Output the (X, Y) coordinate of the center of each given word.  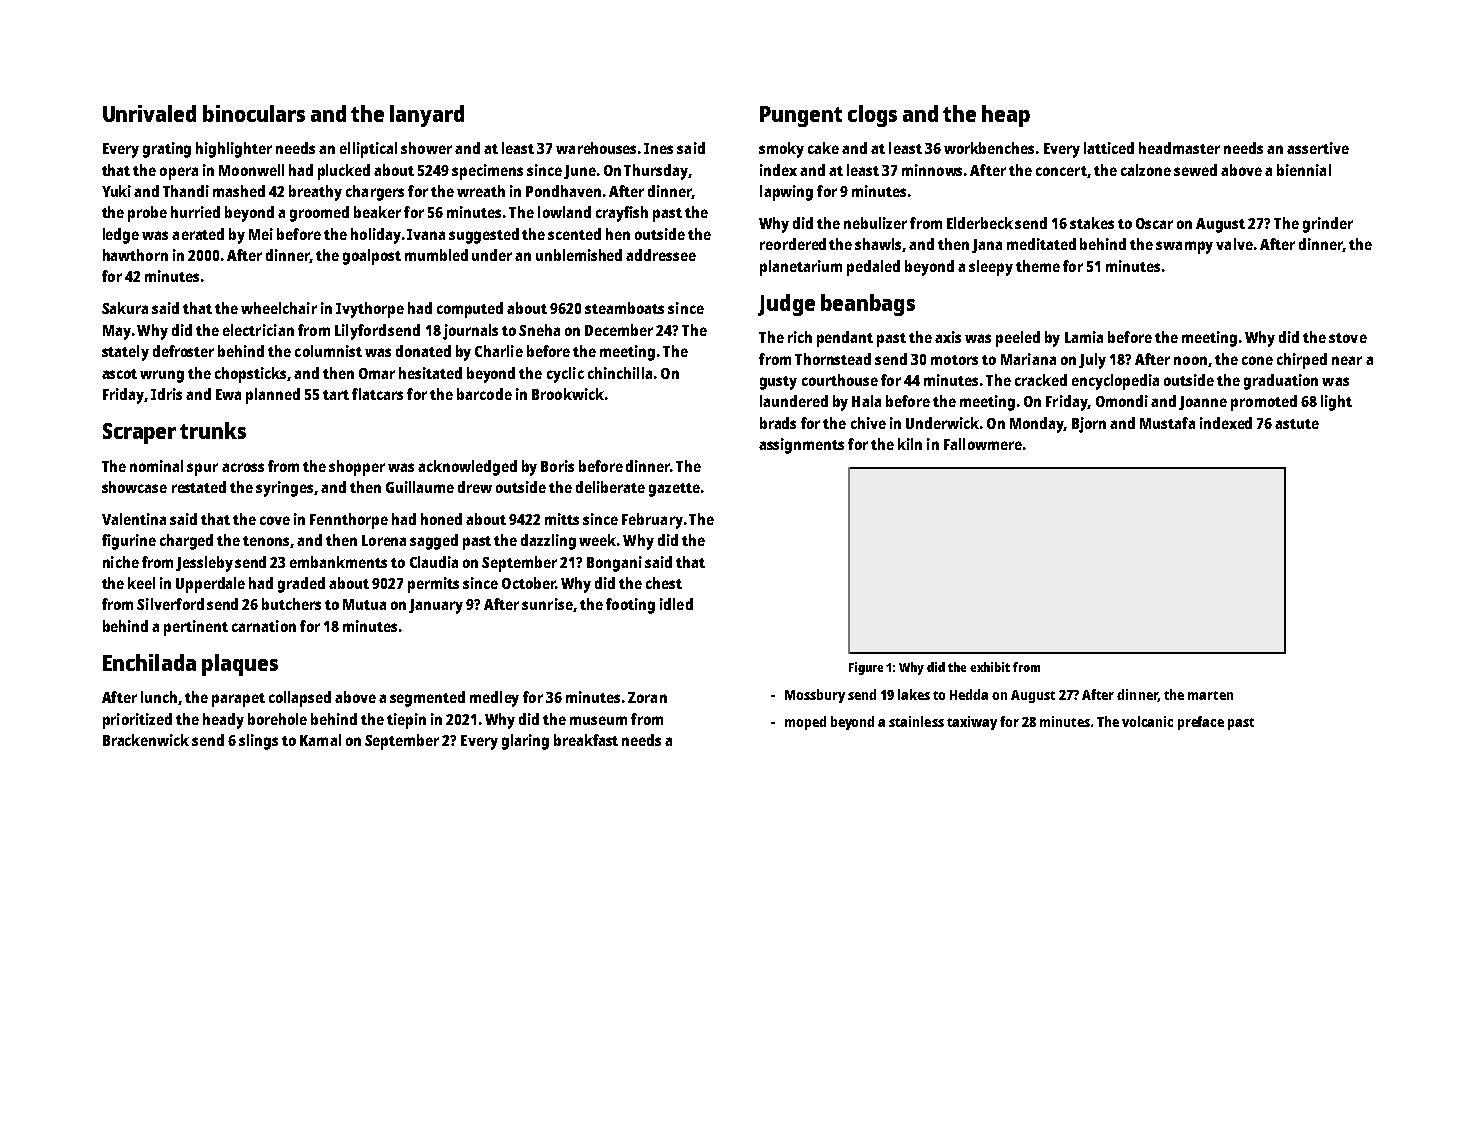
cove (275, 520)
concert (1061, 171)
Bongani (614, 564)
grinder (1328, 225)
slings (258, 742)
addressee (661, 255)
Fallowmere (983, 444)
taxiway (972, 723)
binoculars (254, 113)
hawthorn (135, 255)
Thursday (656, 172)
